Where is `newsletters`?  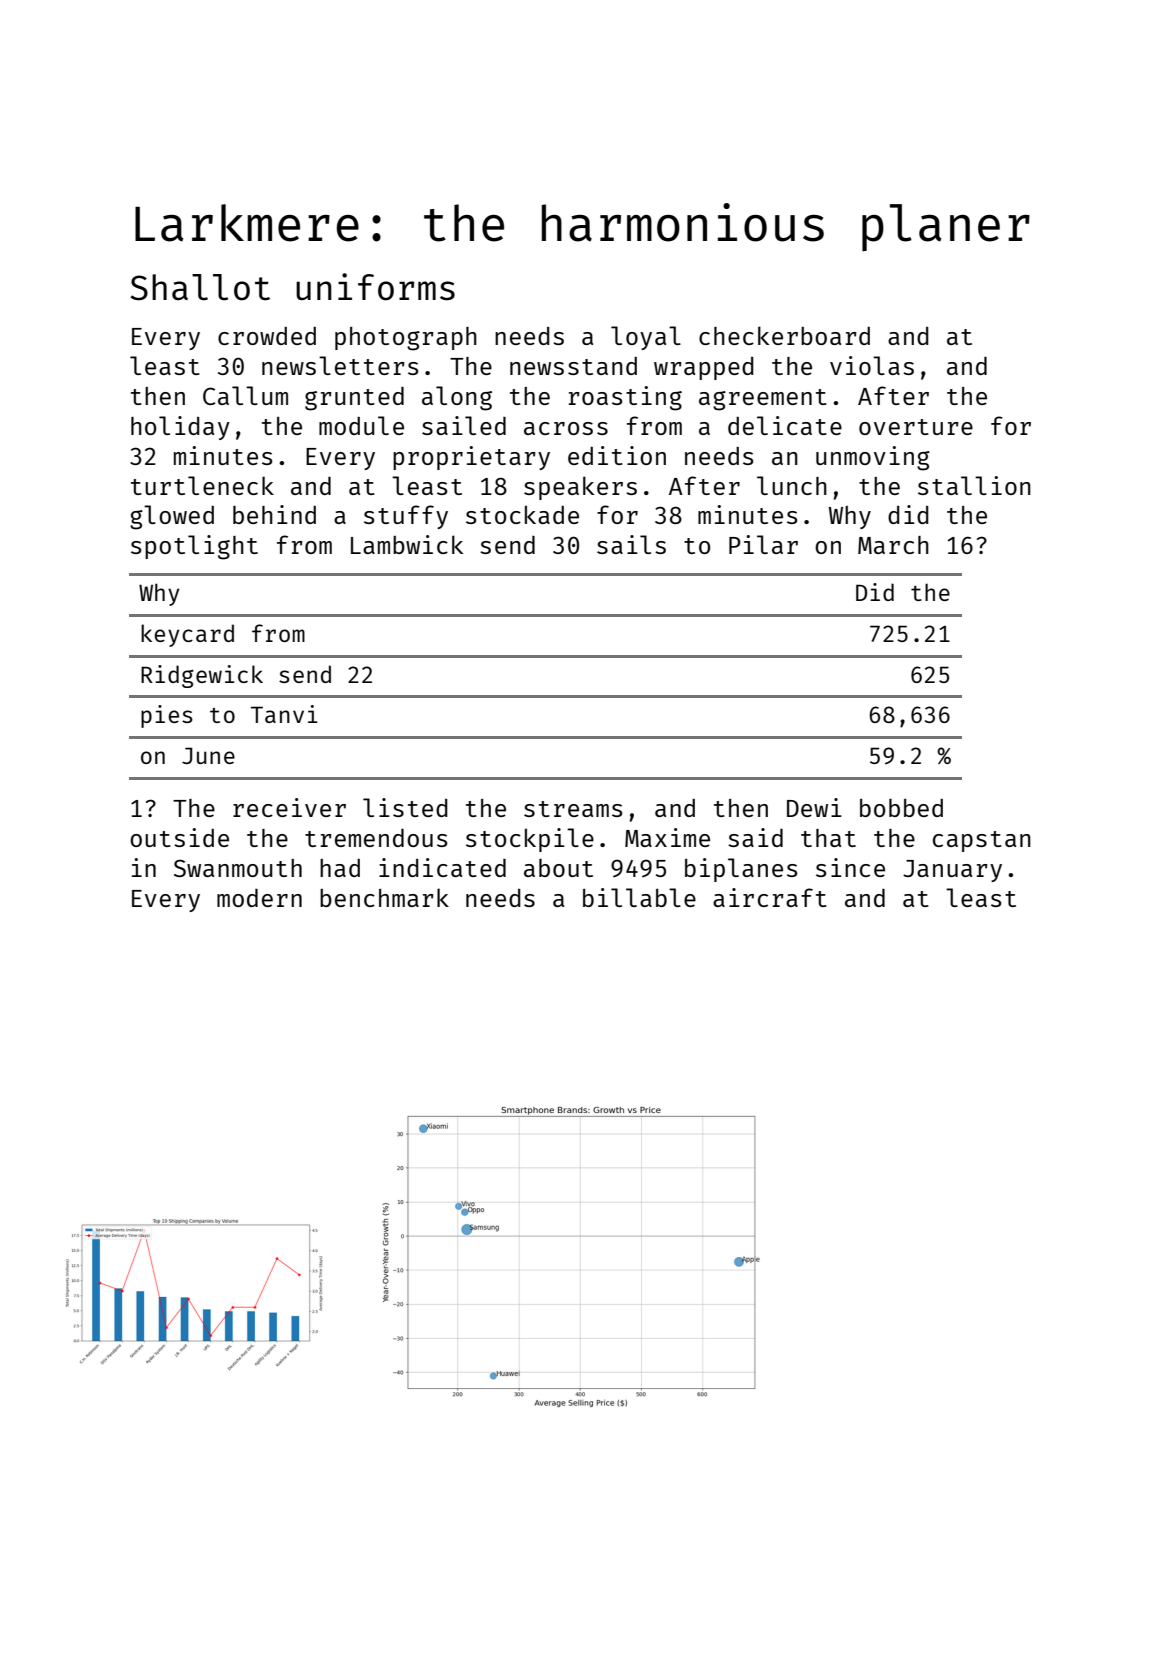
newsletters is located at coordinates (340, 365).
